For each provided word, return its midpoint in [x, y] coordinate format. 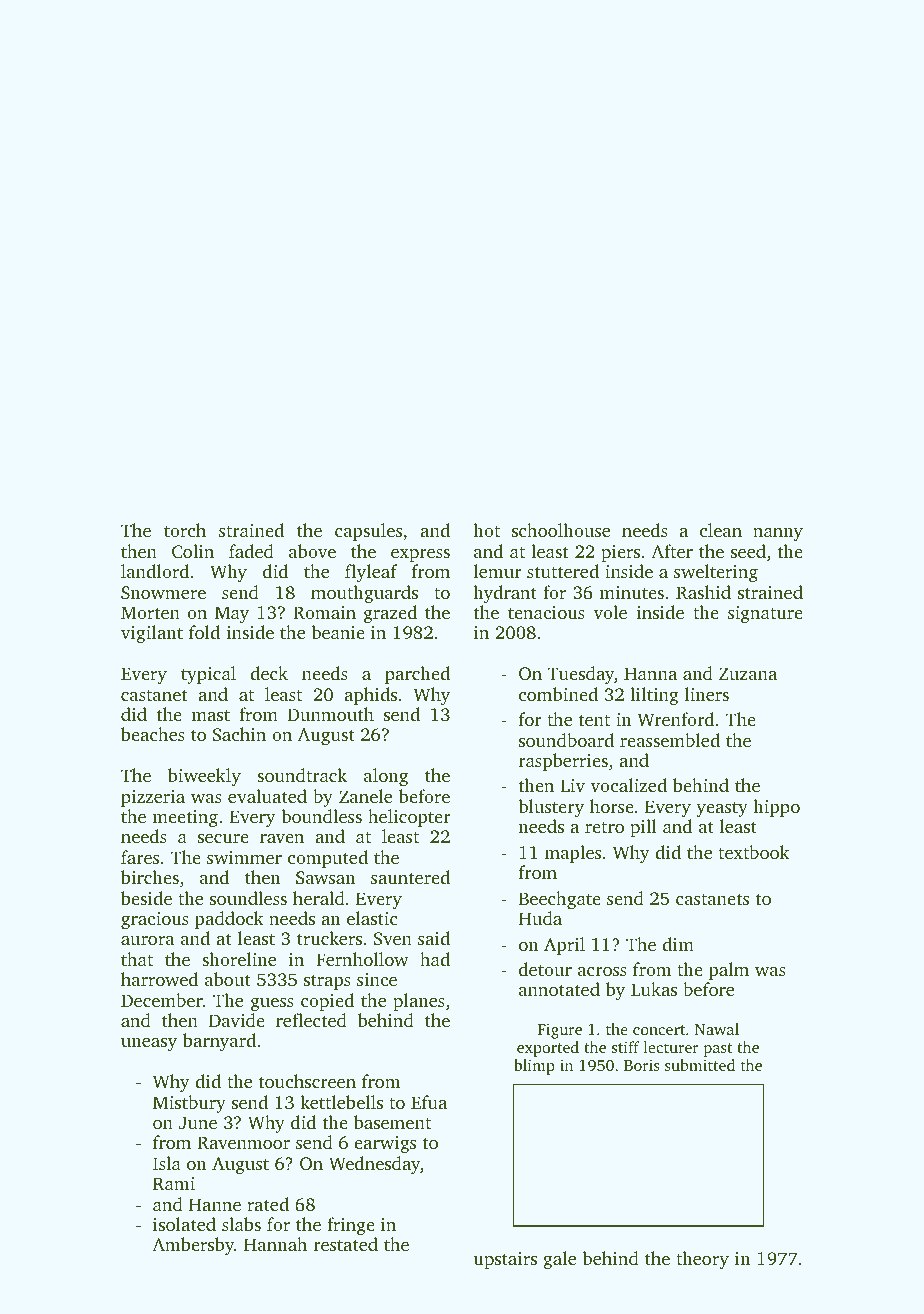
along [386, 777]
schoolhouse [561, 530]
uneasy [149, 1044]
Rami [174, 1184]
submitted [700, 1065]
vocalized [629, 785]
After [672, 551]
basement [392, 1122]
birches [150, 877]
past [718, 1050]
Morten [150, 612]
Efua [429, 1102]
